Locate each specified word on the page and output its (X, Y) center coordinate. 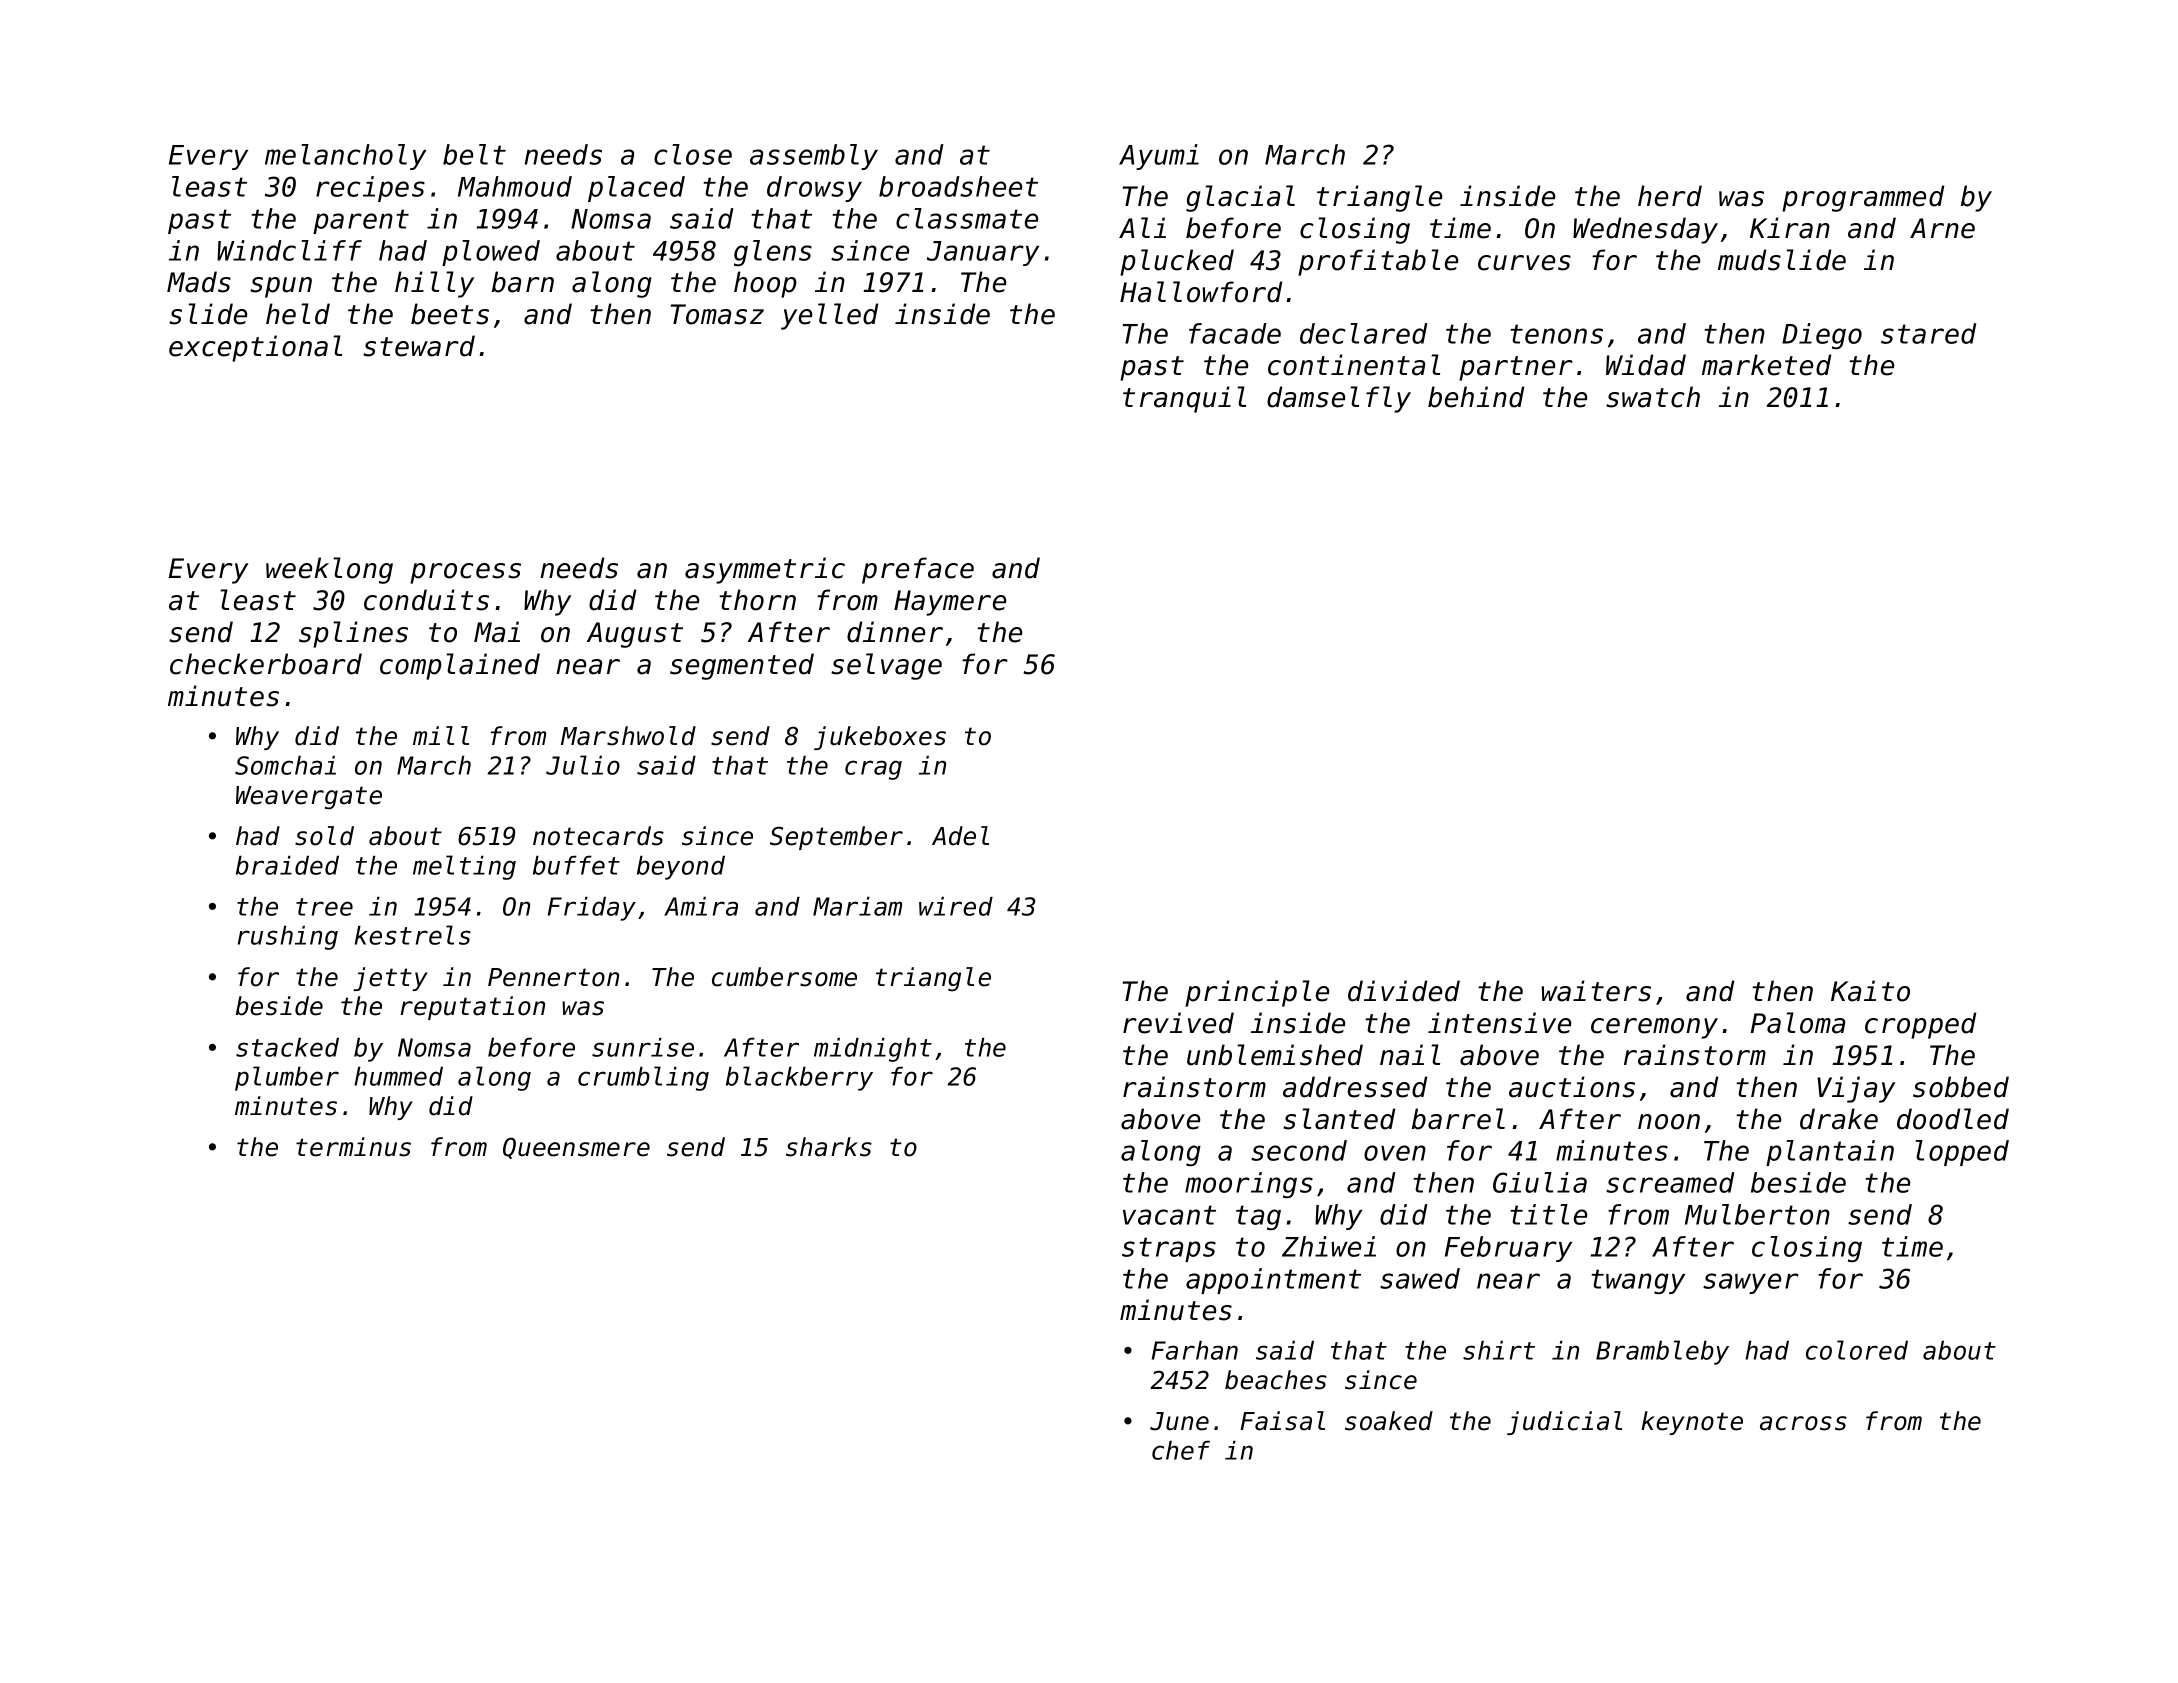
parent (361, 221)
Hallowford (1201, 292)
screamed (1670, 1182)
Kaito (1870, 991)
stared (1929, 333)
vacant (1169, 1215)
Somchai (285, 765)
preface (918, 570)
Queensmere (576, 1148)
